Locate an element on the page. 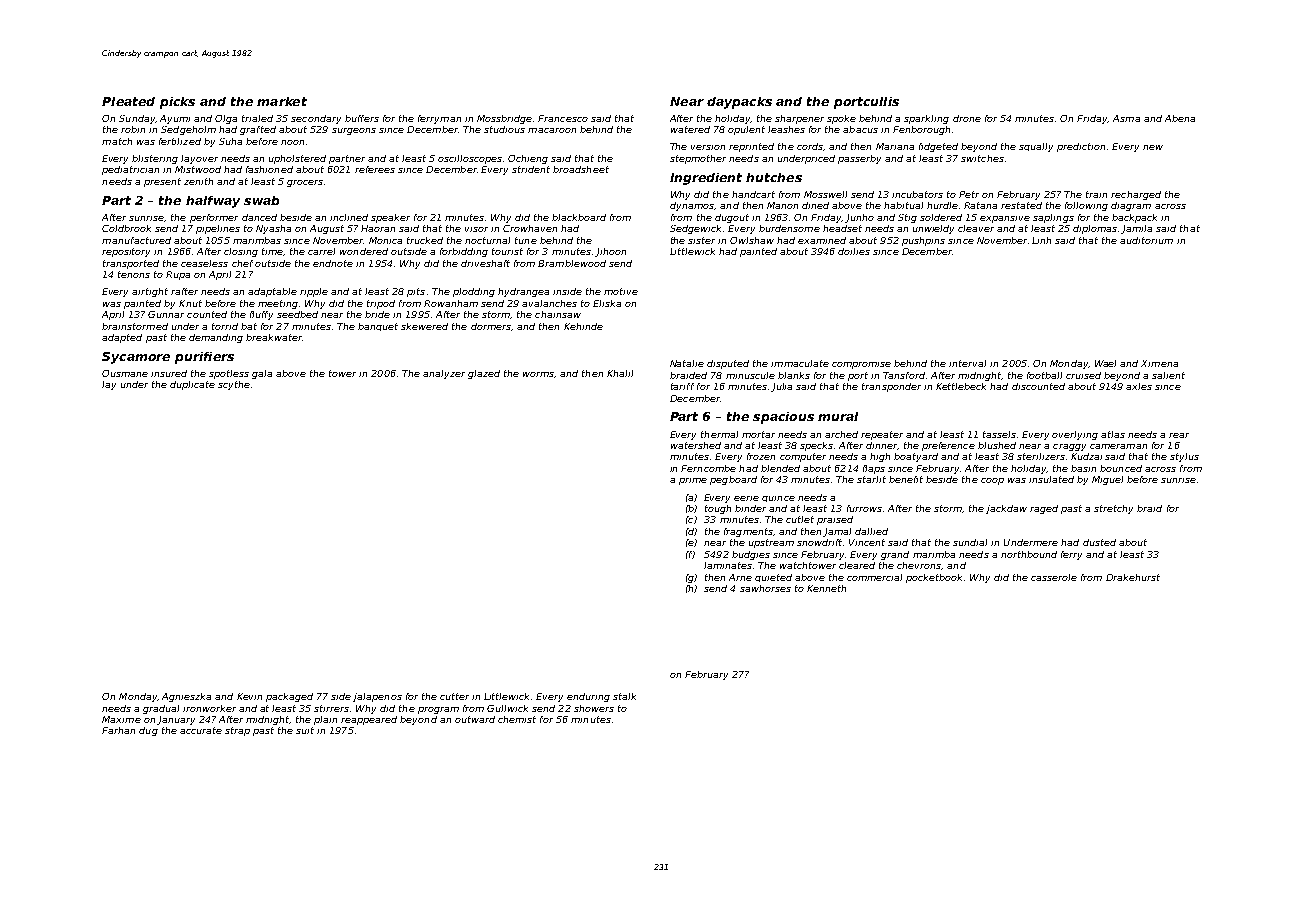  raged is located at coordinates (1044, 509).
